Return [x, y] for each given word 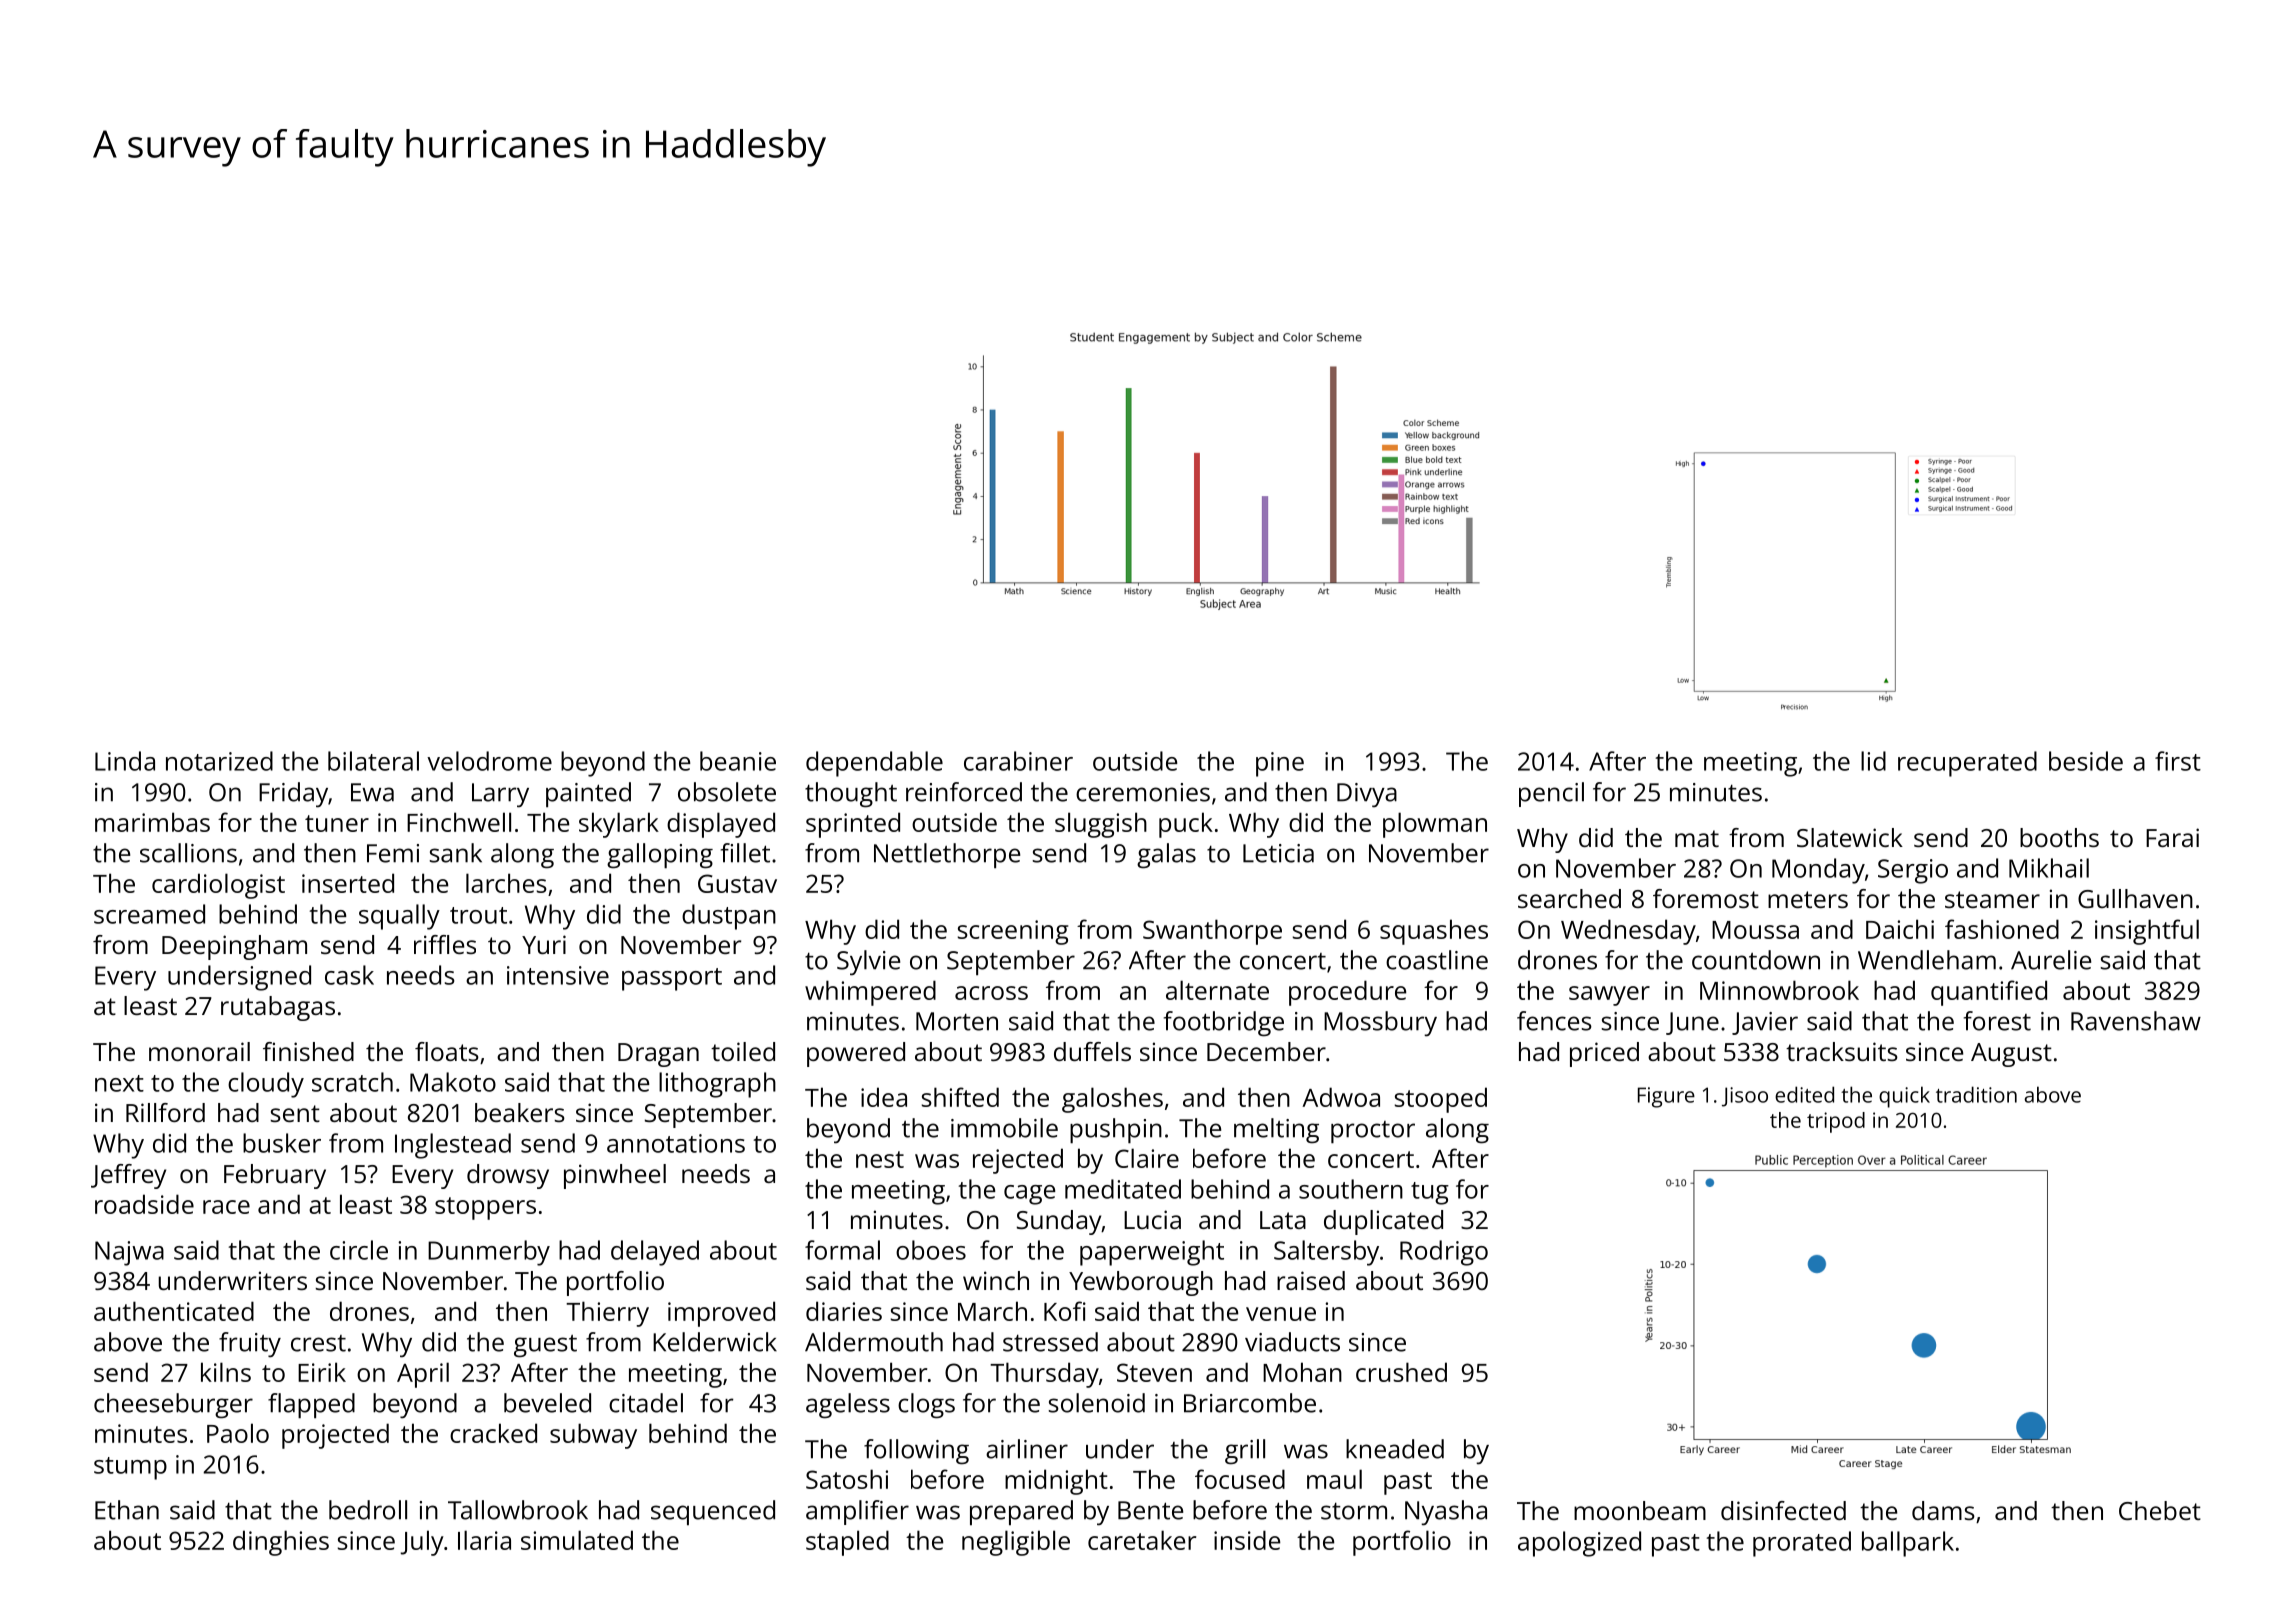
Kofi [1065, 1311]
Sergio [1913, 871]
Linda [125, 761]
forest [1997, 1021]
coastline [1437, 960]
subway [593, 1436]
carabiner [1018, 761]
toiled [743, 1051]
